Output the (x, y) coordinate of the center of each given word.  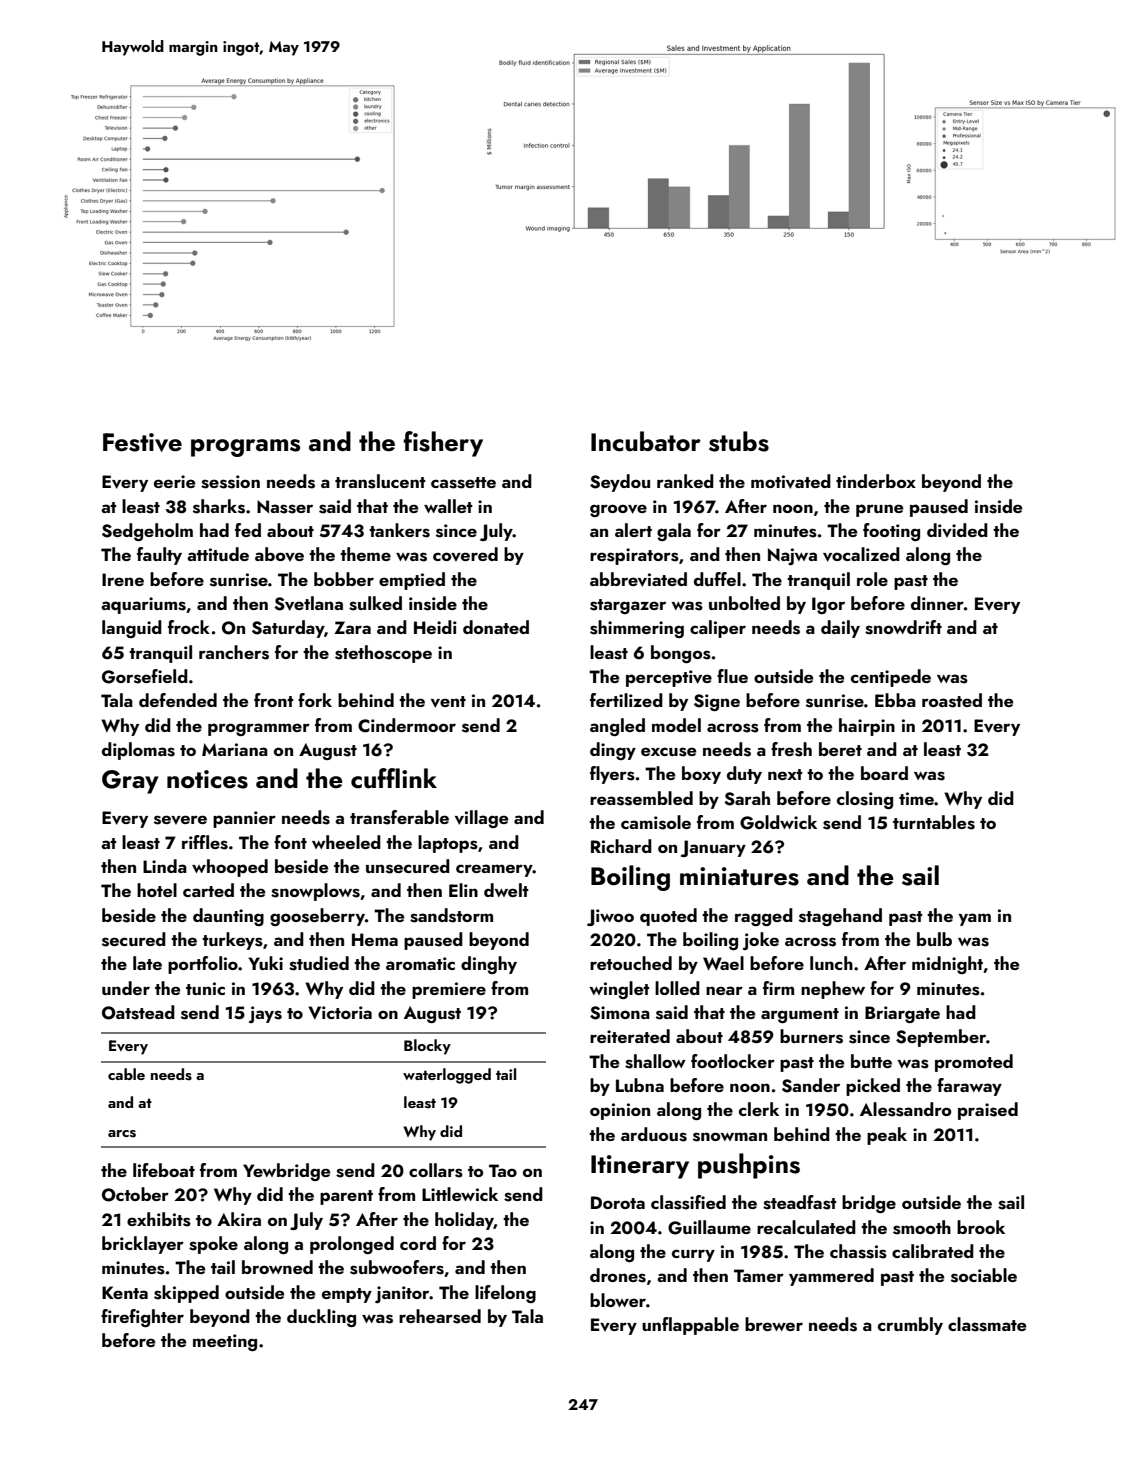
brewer (774, 1324)
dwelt (506, 890)
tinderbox (876, 481)
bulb (934, 939)
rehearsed (440, 1316)
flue (732, 676)
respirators (634, 556)
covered (465, 554)
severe (180, 820)
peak (887, 1136)
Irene (123, 579)
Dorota (618, 1202)
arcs (122, 1134)
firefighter (142, 1318)
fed (248, 530)
